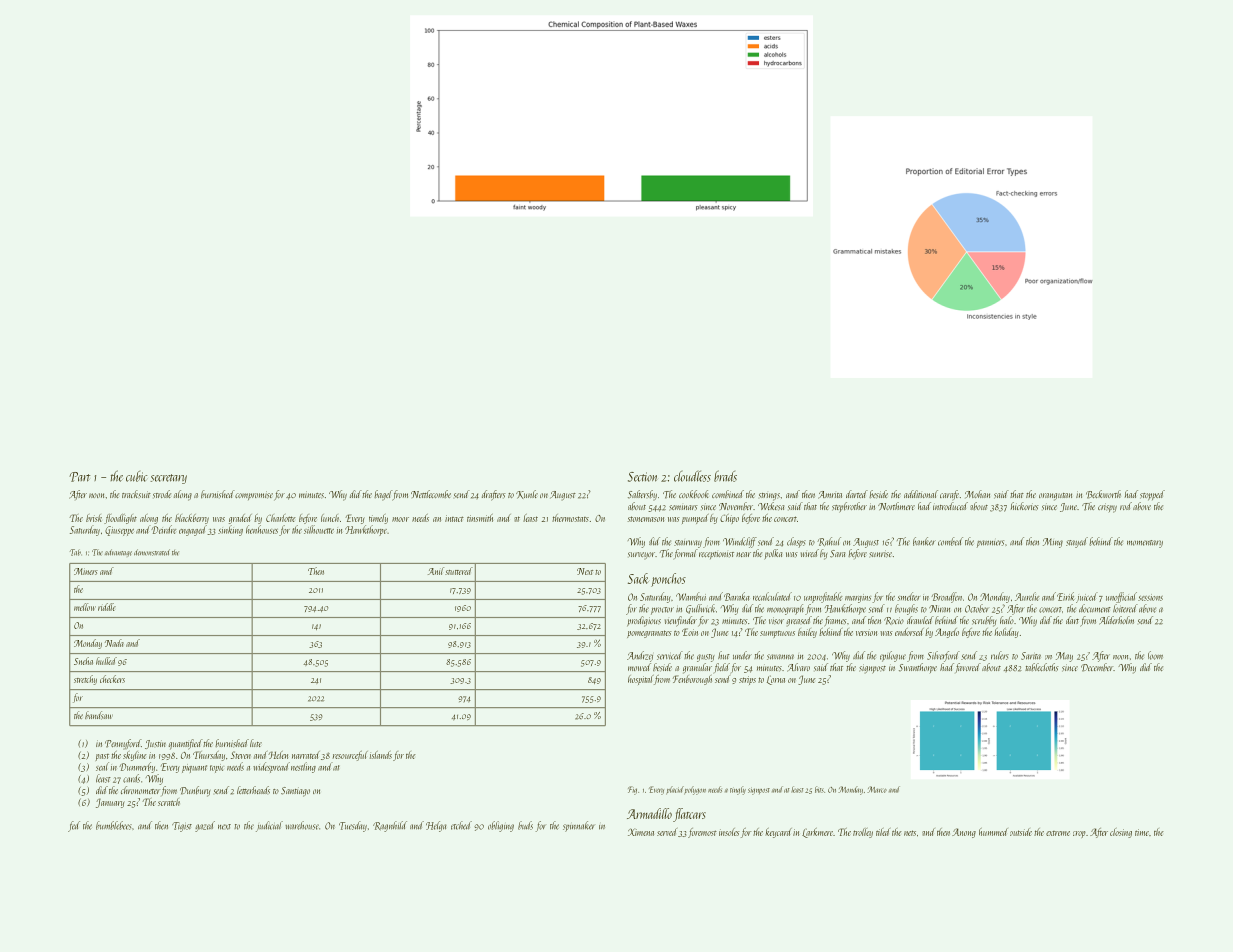  Describe the element at coordinates (894, 621) in the screenshot. I see `Rocio` at that location.
